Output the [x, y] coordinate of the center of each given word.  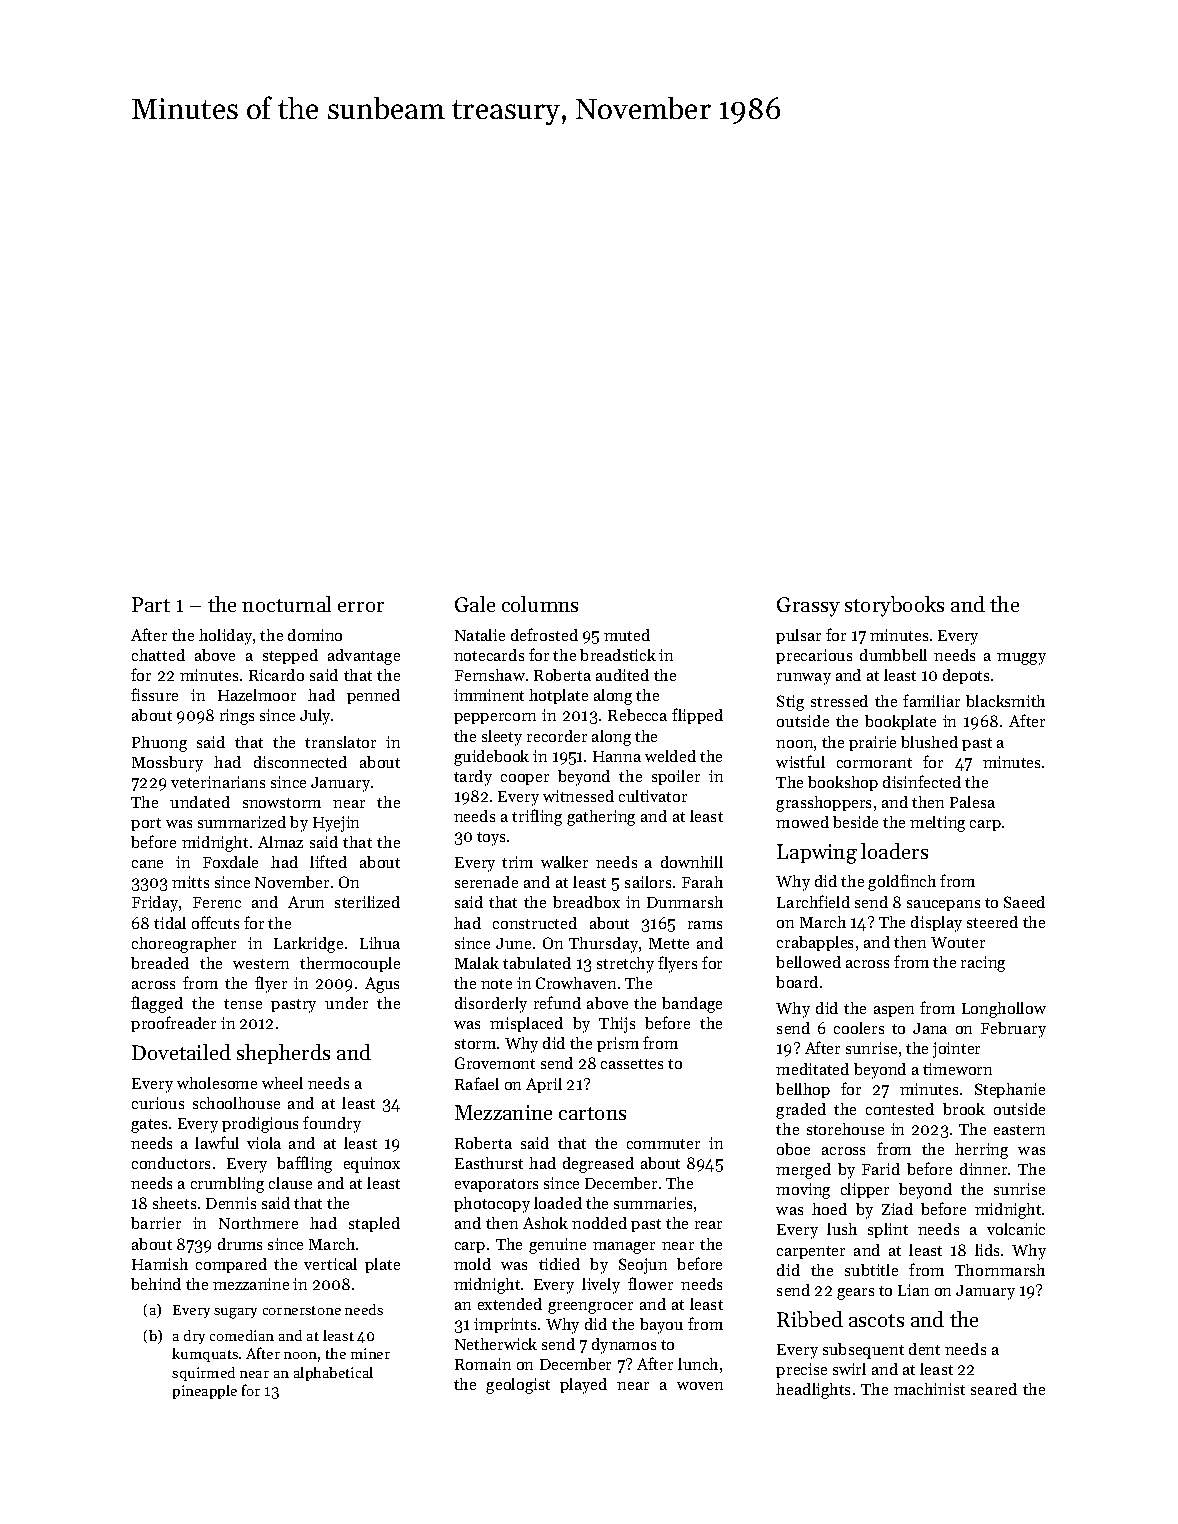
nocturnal [286, 604]
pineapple [205, 1392]
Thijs [617, 1025]
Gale [475, 604]
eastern [1019, 1130]
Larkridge [308, 945]
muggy [1021, 659]
